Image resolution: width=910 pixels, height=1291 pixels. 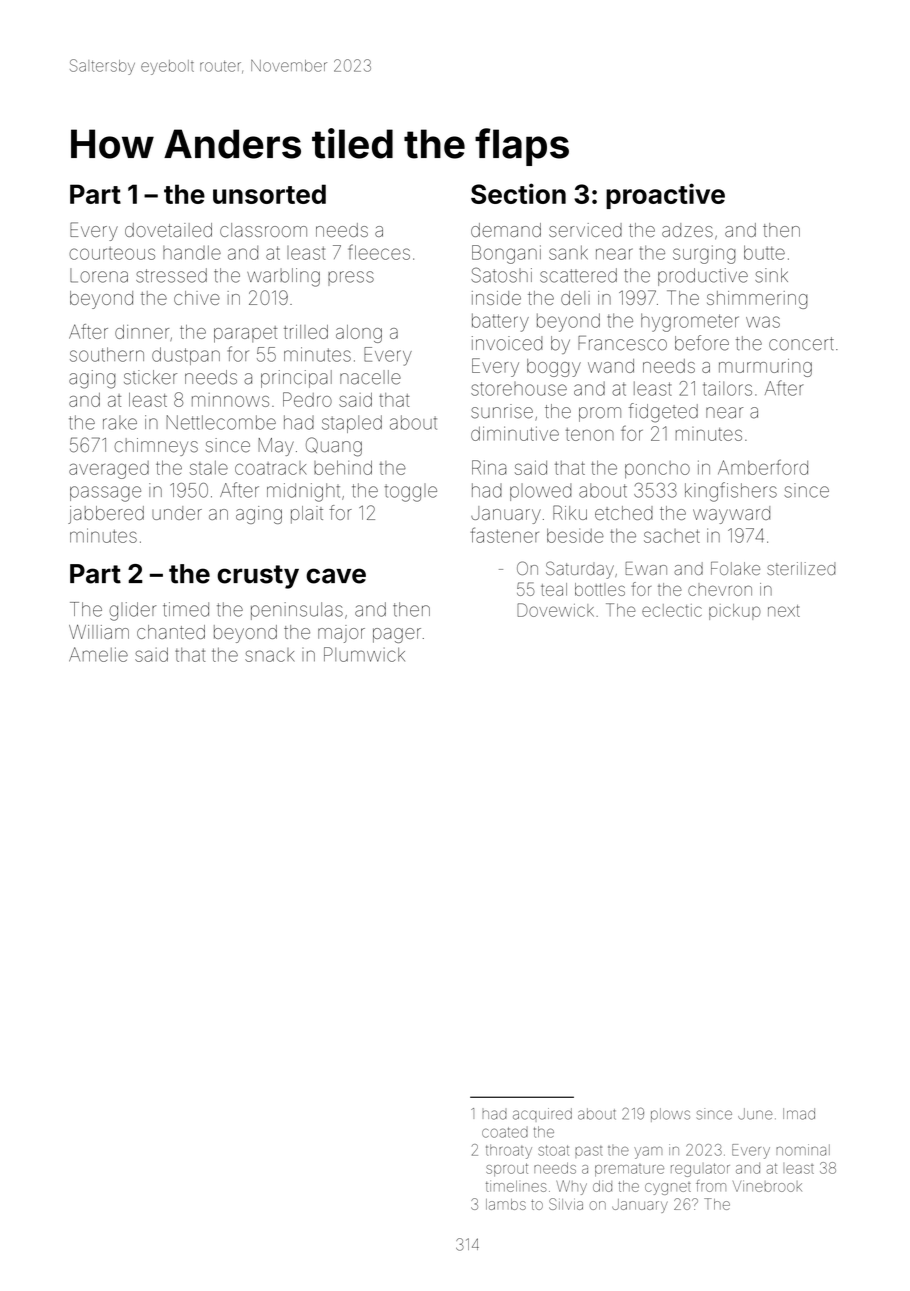 What do you see at coordinates (516, 1186) in the document?
I see `timelines` at bounding box center [516, 1186].
